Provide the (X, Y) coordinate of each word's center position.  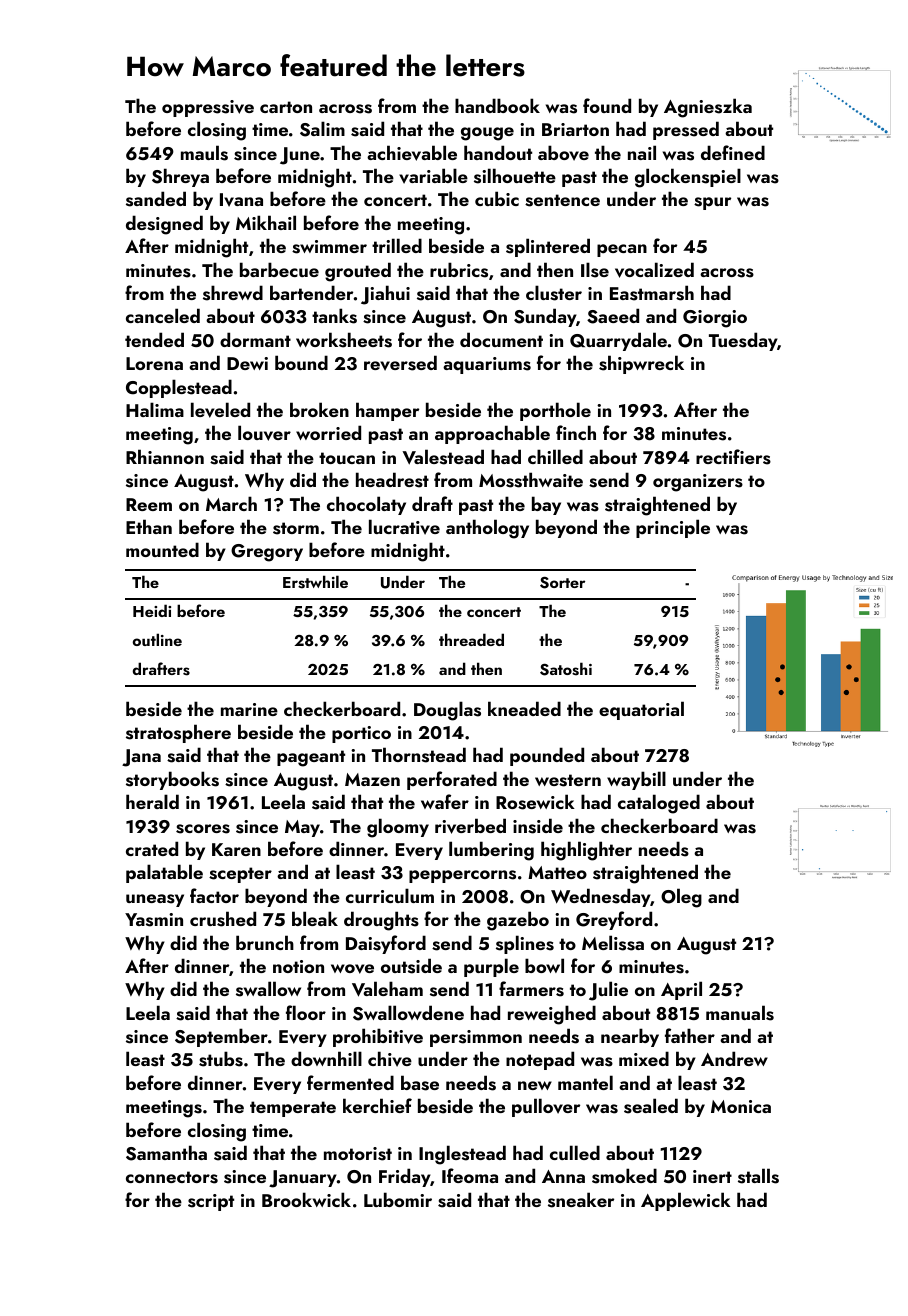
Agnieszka (708, 108)
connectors (172, 1177)
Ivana (241, 200)
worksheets (344, 340)
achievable (412, 153)
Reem (149, 504)
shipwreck (641, 364)
